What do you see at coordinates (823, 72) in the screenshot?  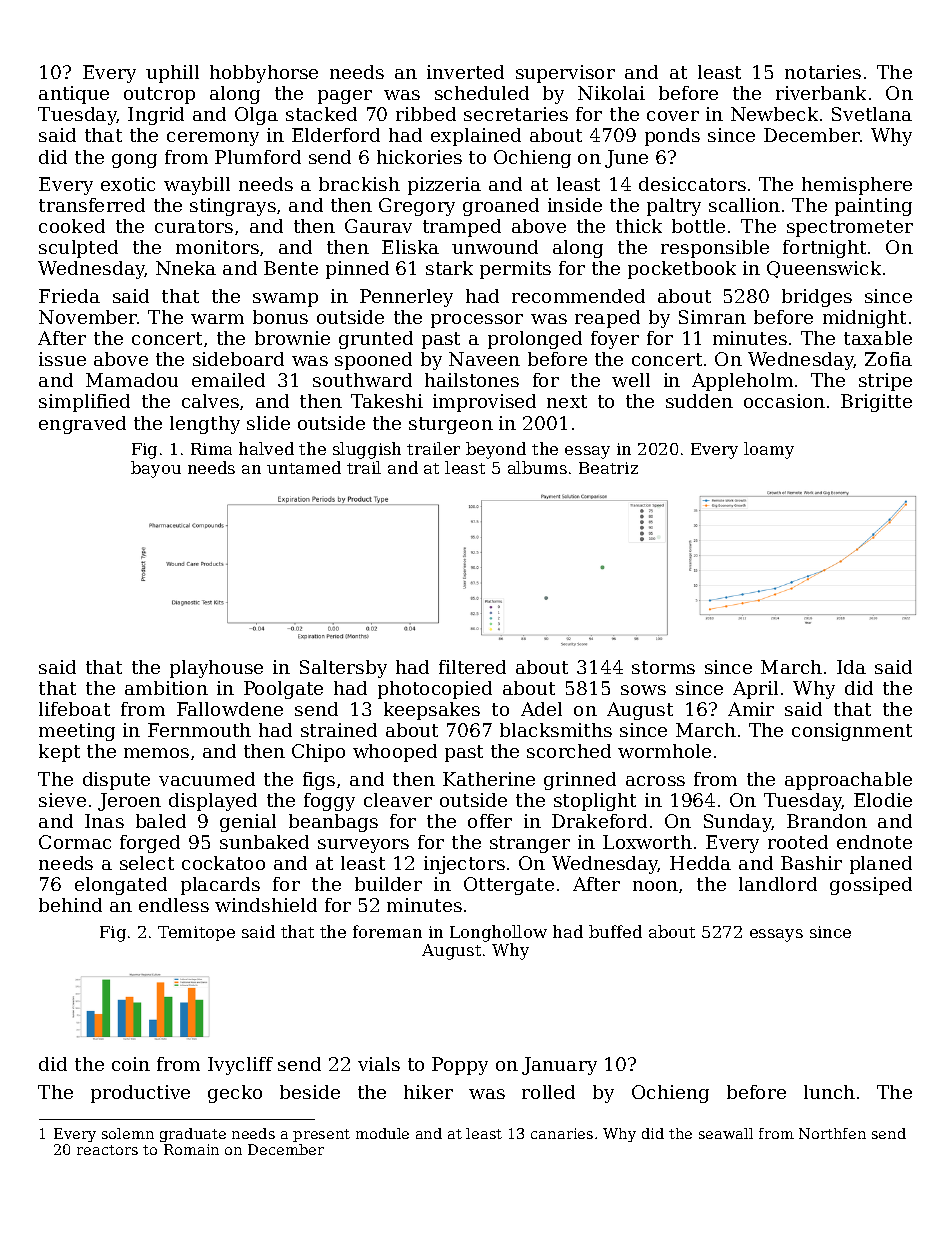 I see `notaries` at bounding box center [823, 72].
